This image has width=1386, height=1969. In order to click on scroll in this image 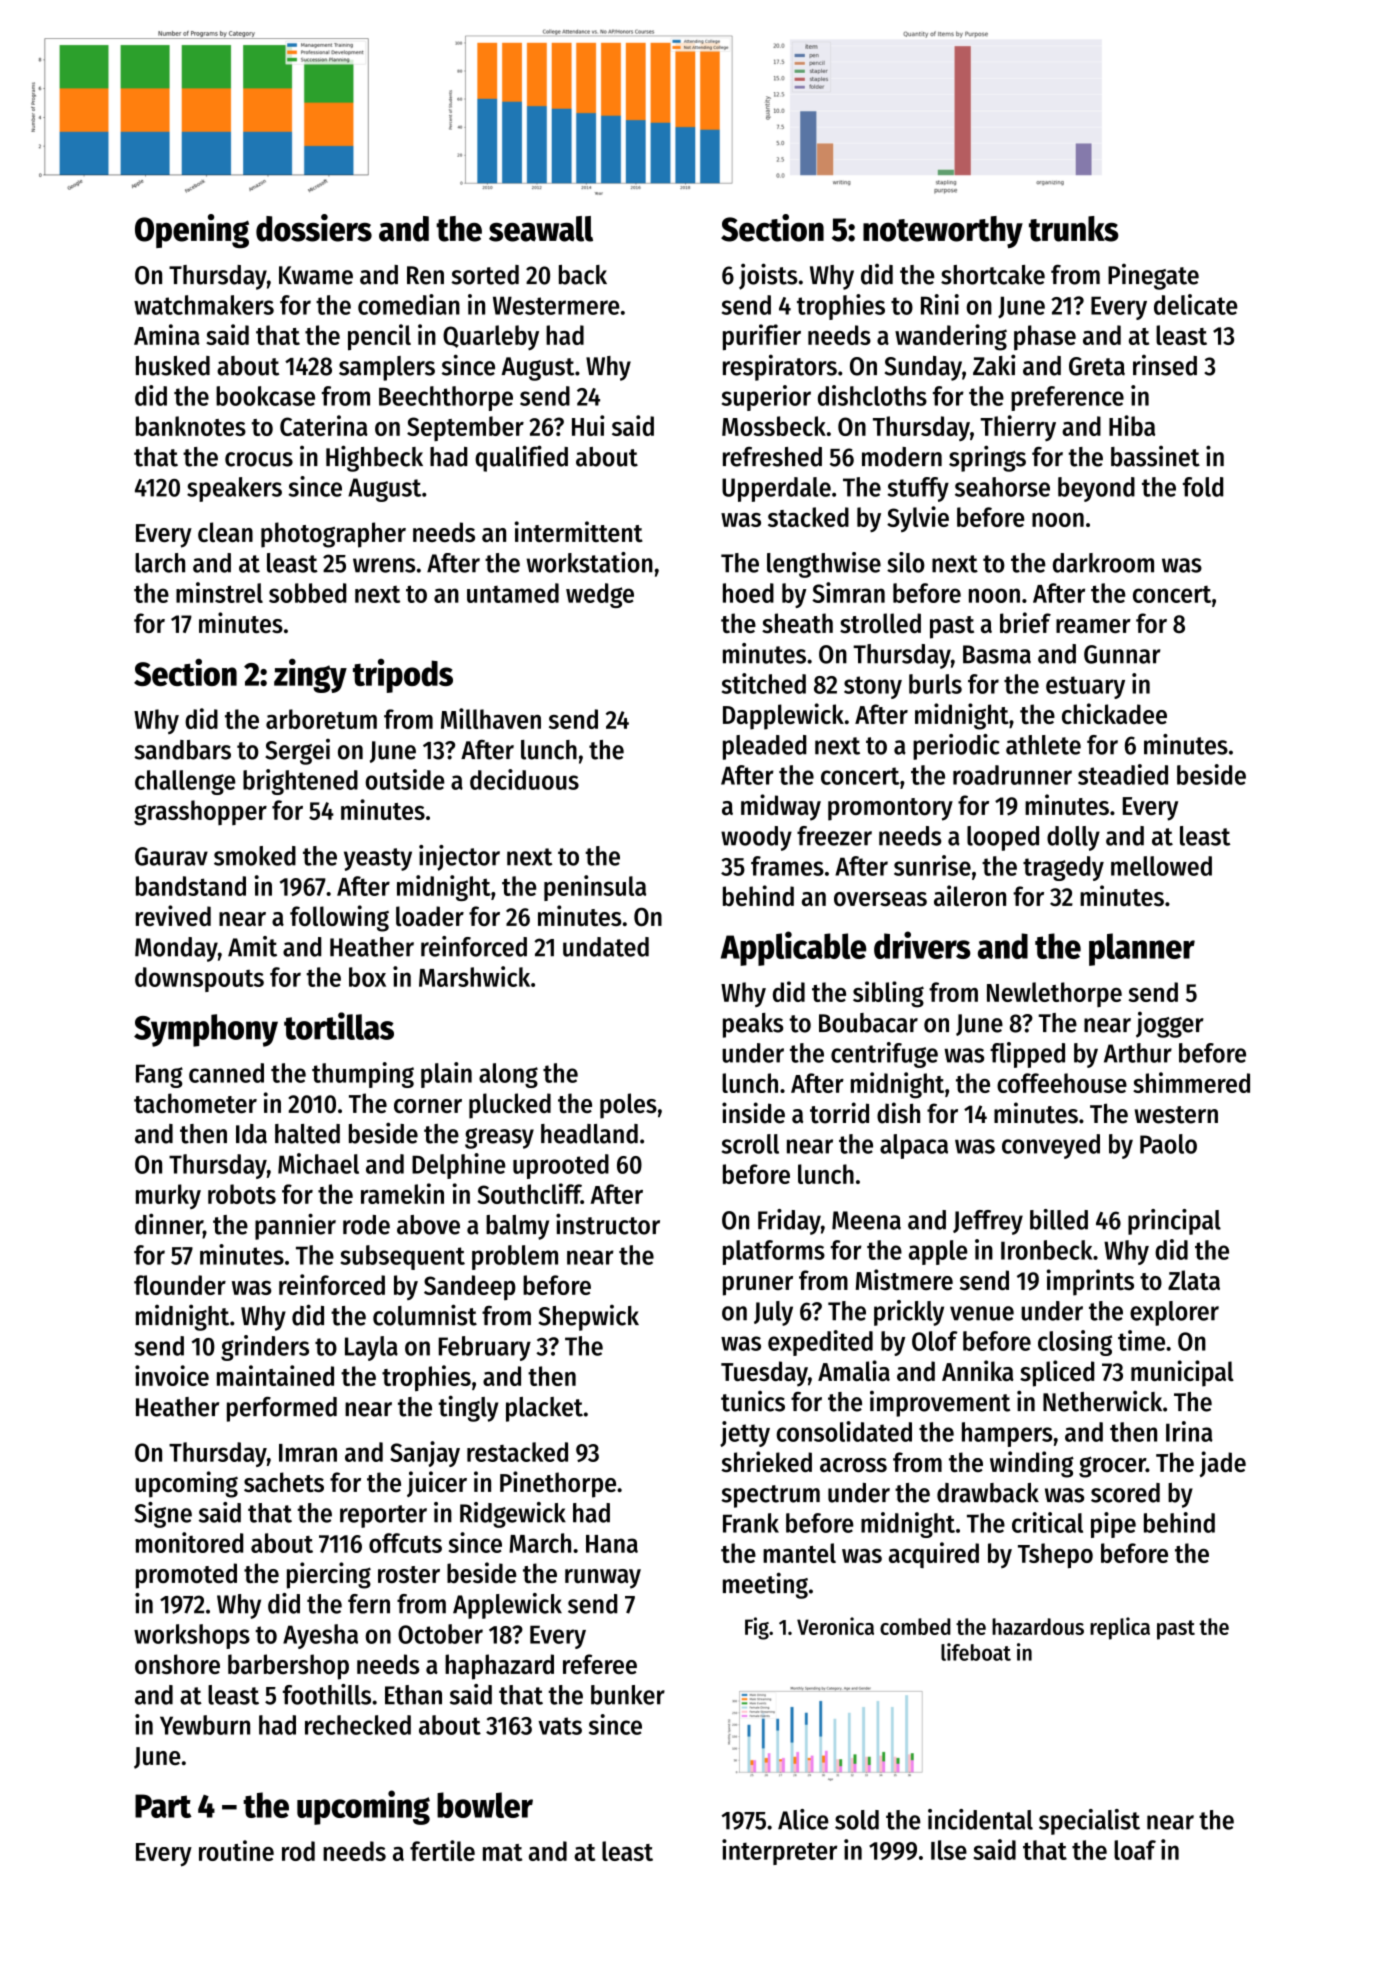, I will do `click(750, 1144)`.
